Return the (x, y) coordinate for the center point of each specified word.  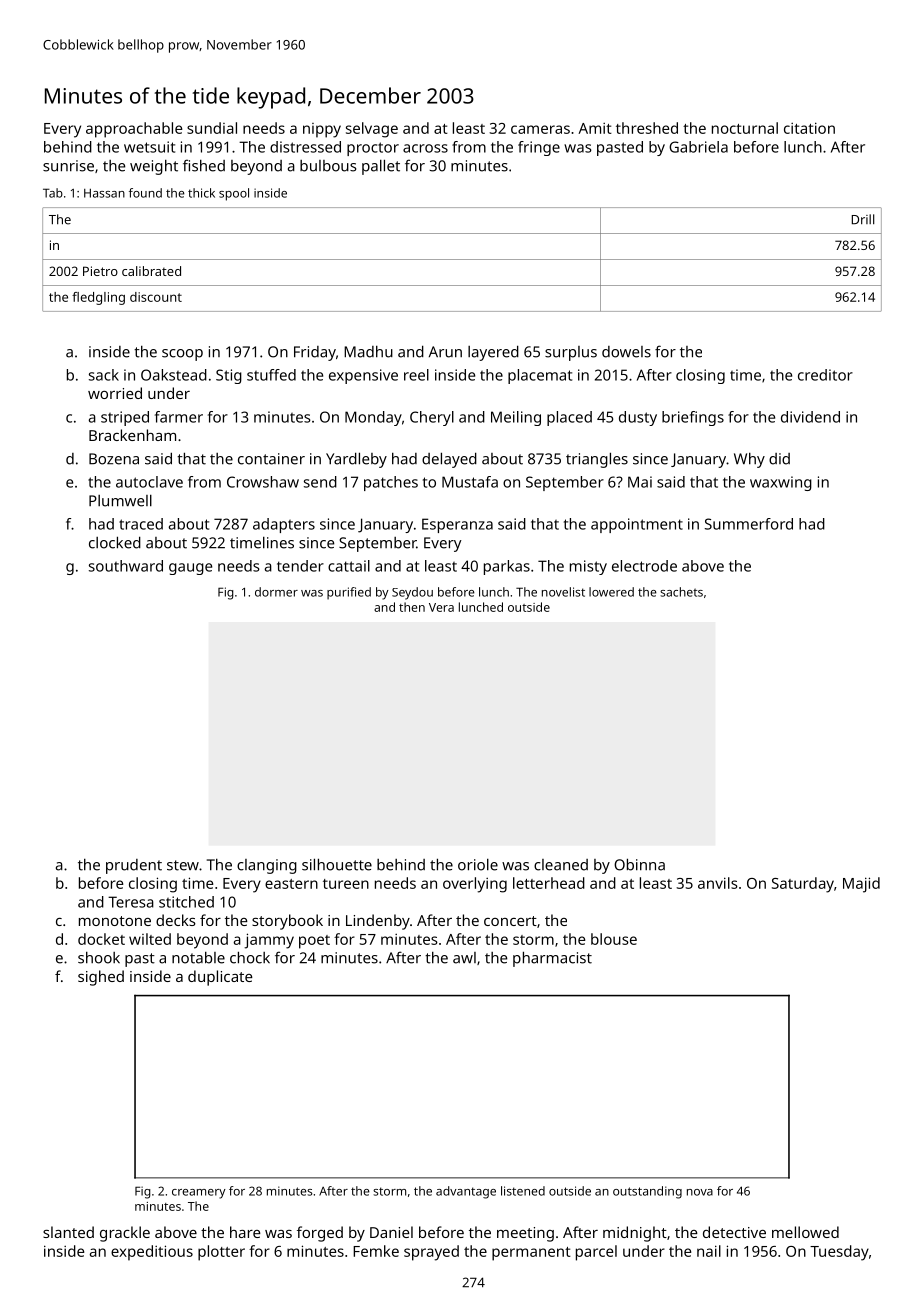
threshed (647, 128)
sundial (212, 128)
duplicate (220, 978)
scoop (182, 355)
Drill (863, 219)
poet (314, 942)
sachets (681, 592)
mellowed (805, 1232)
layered (493, 353)
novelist (563, 592)
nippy (322, 130)
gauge (190, 569)
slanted (68, 1232)
